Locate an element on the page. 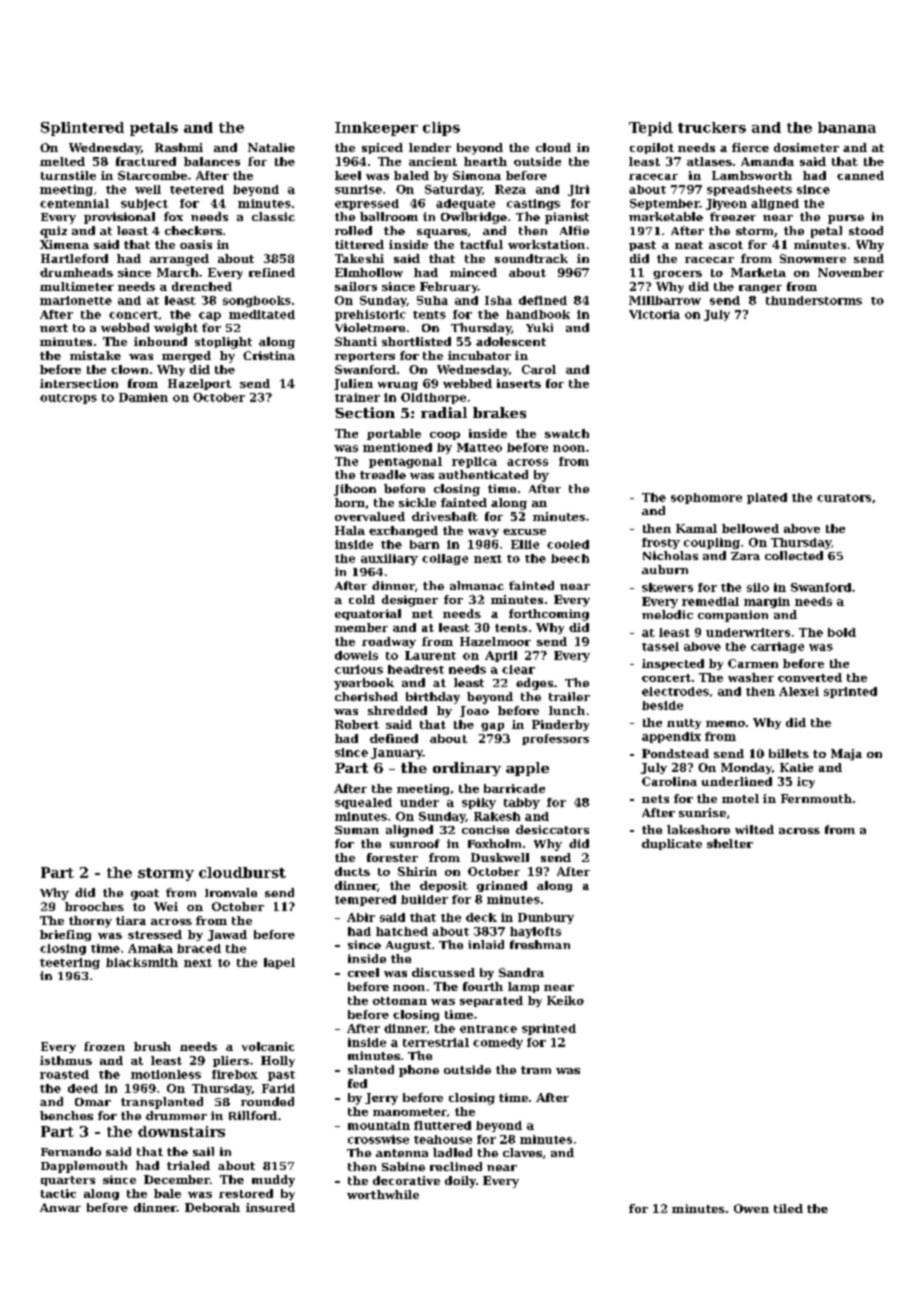 The image size is (924, 1308). goat is located at coordinates (145, 894).
